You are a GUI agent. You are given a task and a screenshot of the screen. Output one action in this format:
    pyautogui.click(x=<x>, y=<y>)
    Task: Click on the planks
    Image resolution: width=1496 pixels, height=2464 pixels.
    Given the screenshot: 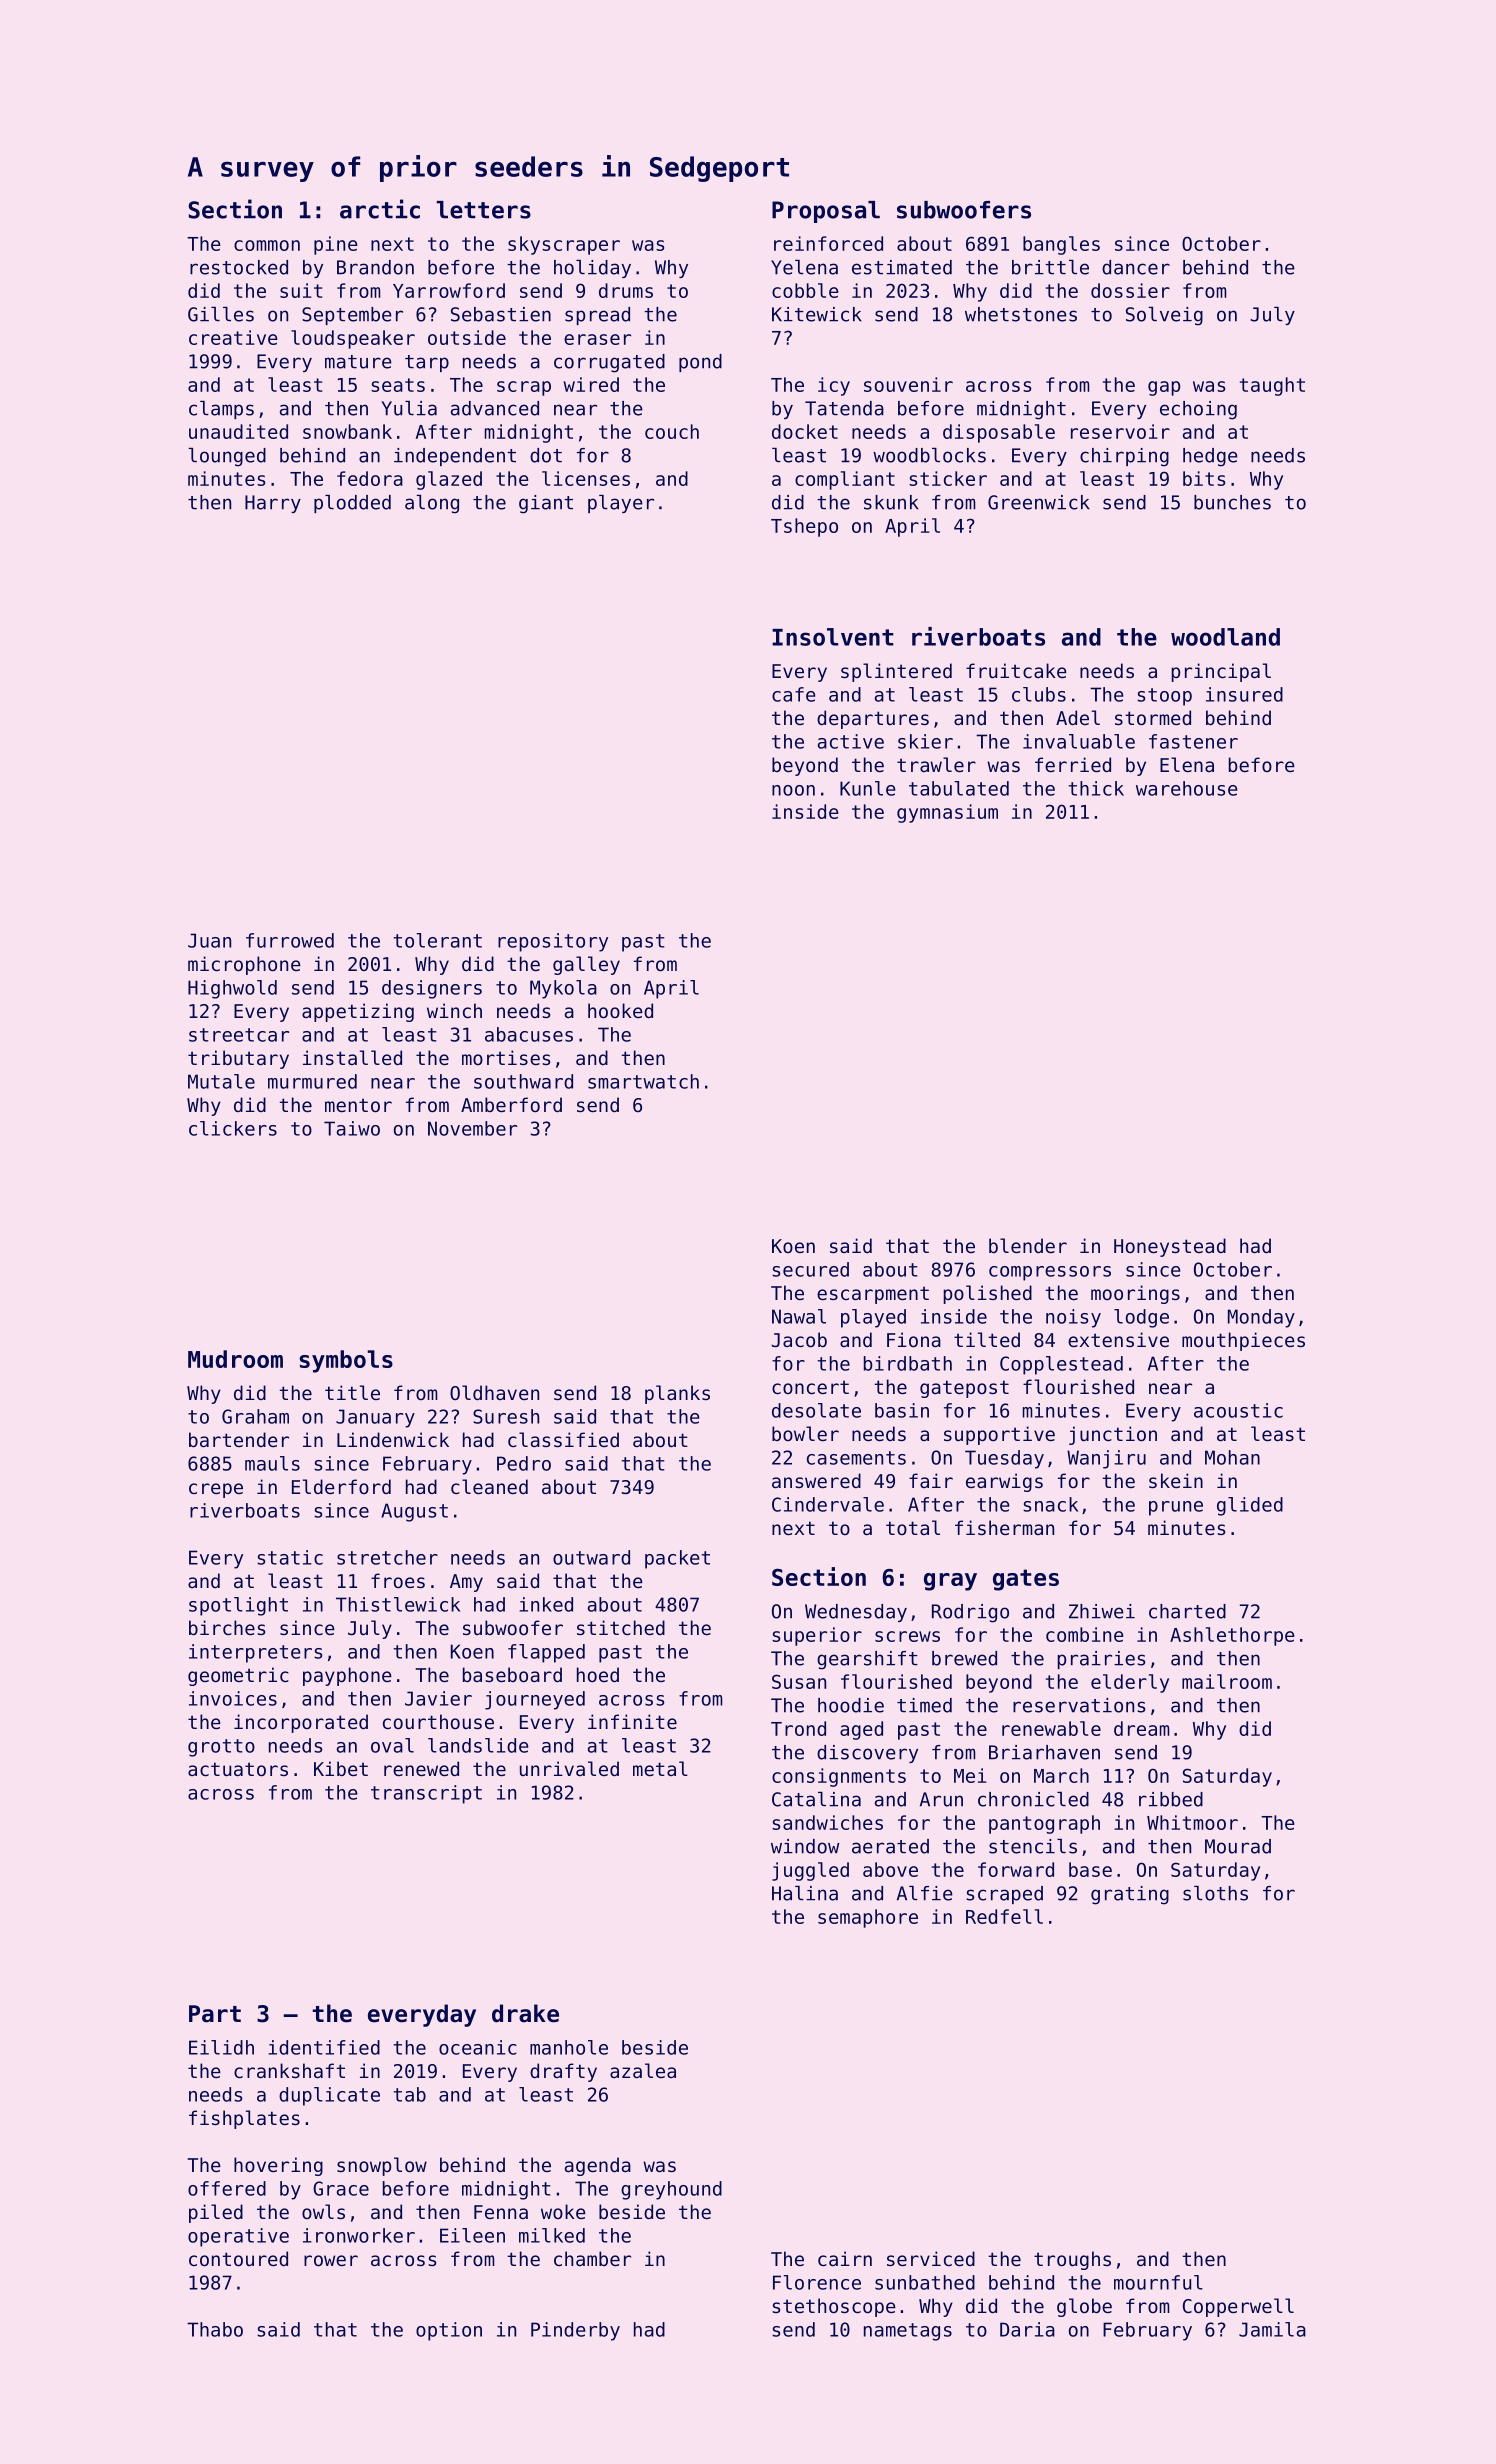 What is the action you would take?
    pyautogui.click(x=677, y=1394)
